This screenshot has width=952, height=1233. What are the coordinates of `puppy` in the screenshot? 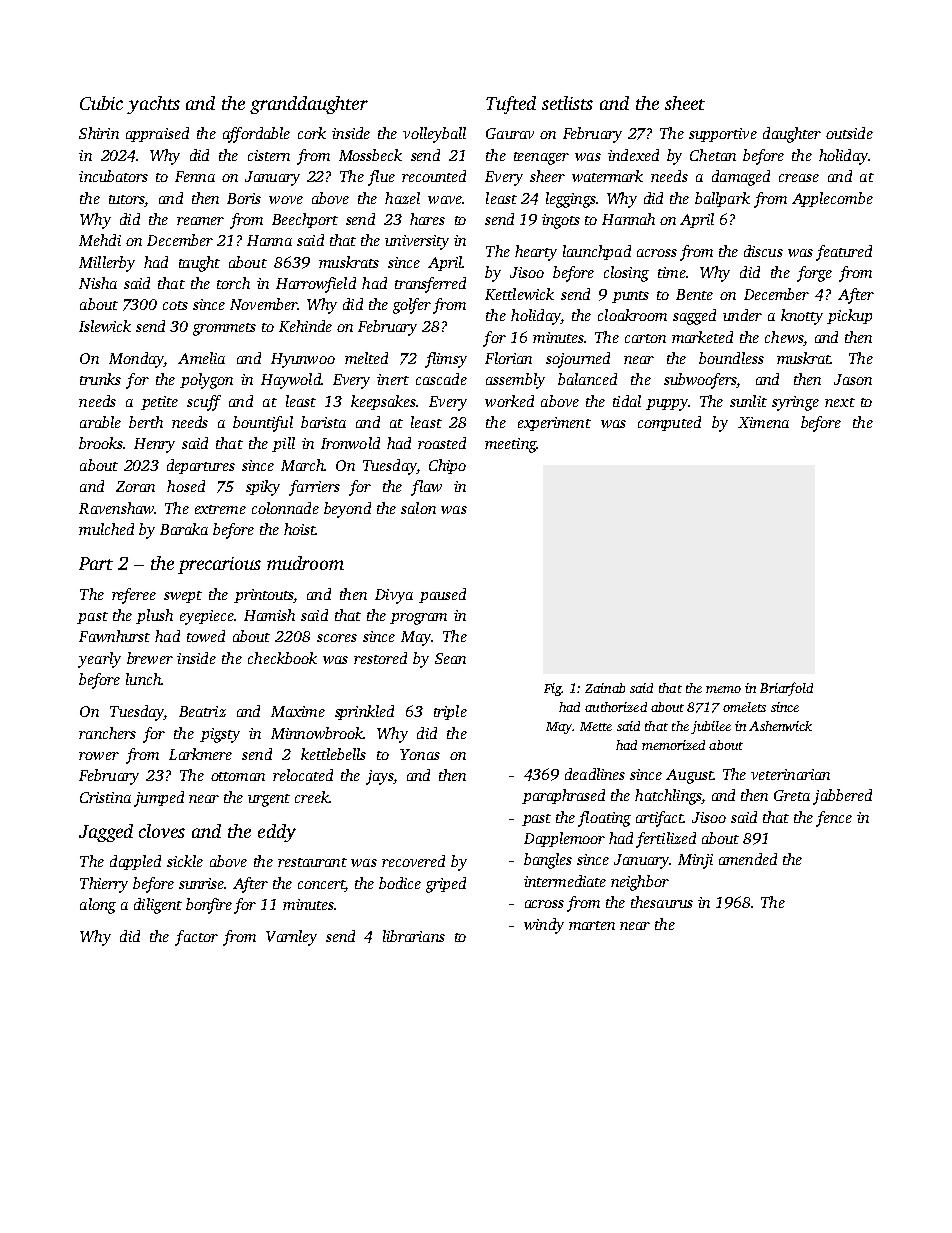 It's located at (667, 405).
